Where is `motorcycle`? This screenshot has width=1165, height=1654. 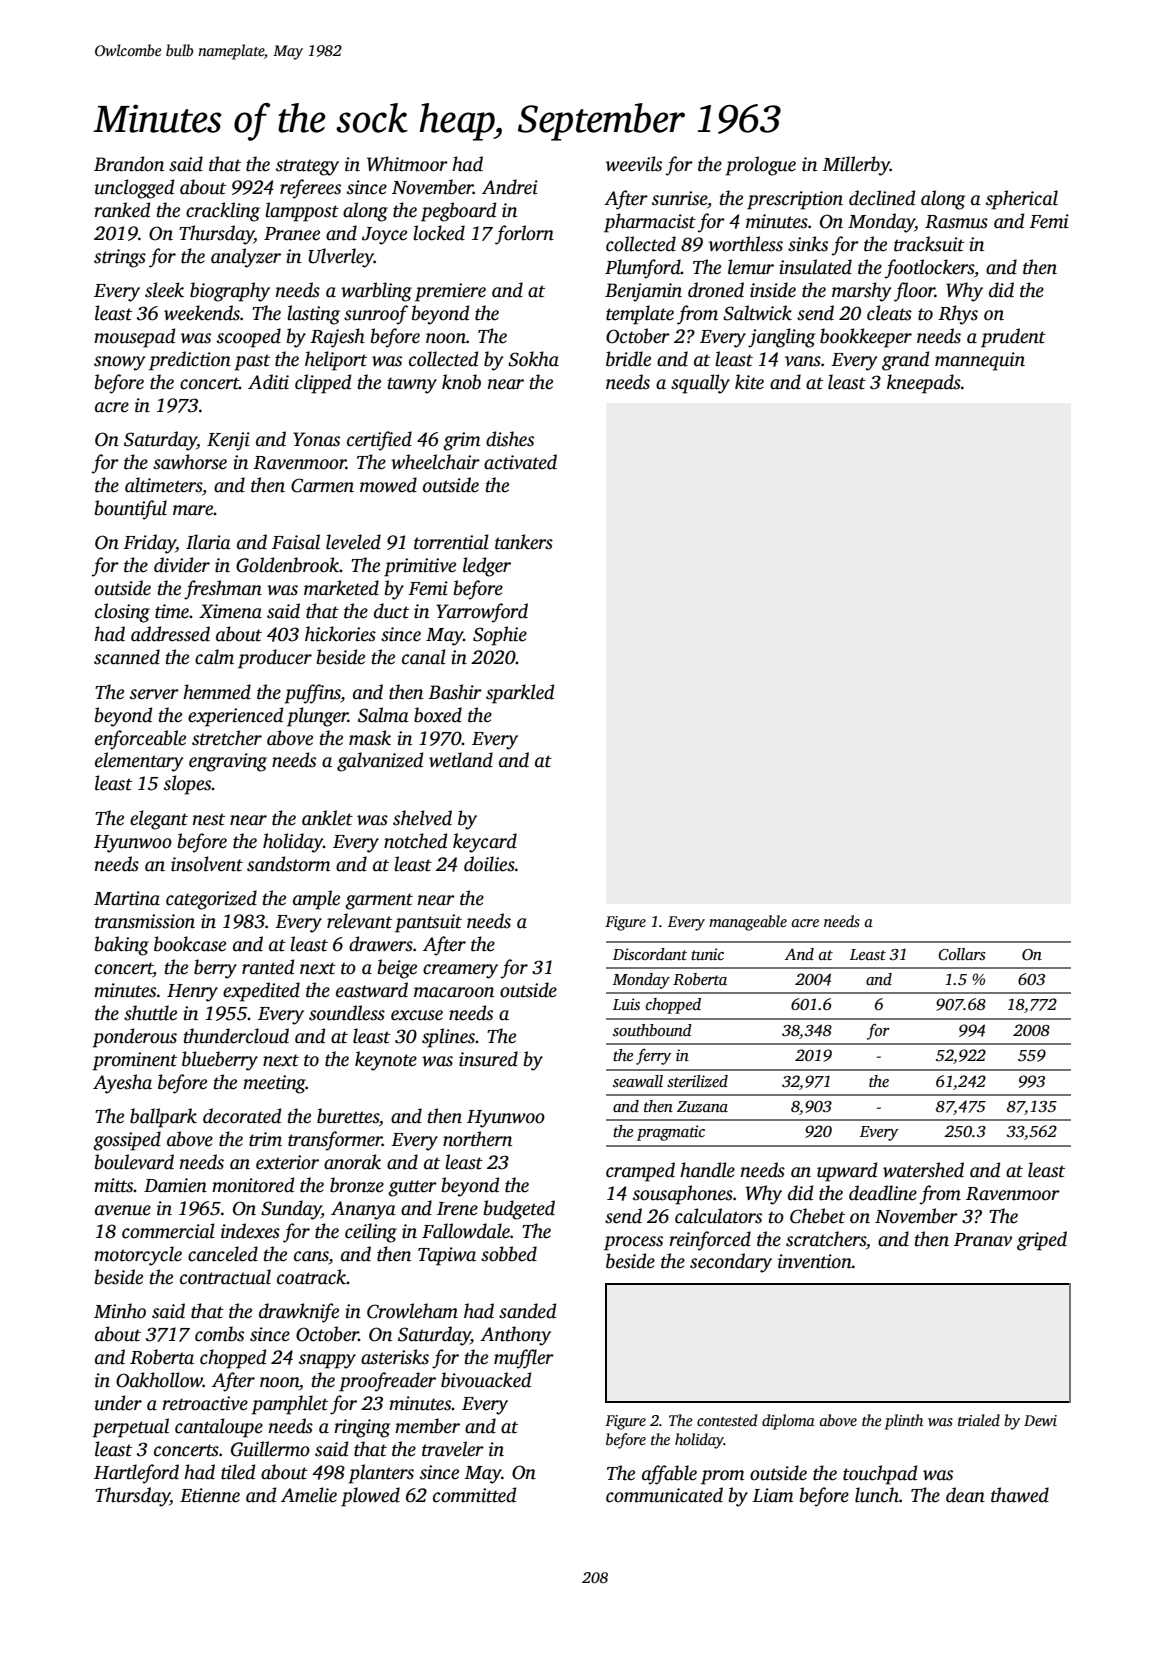 motorcycle is located at coordinates (138, 1256).
